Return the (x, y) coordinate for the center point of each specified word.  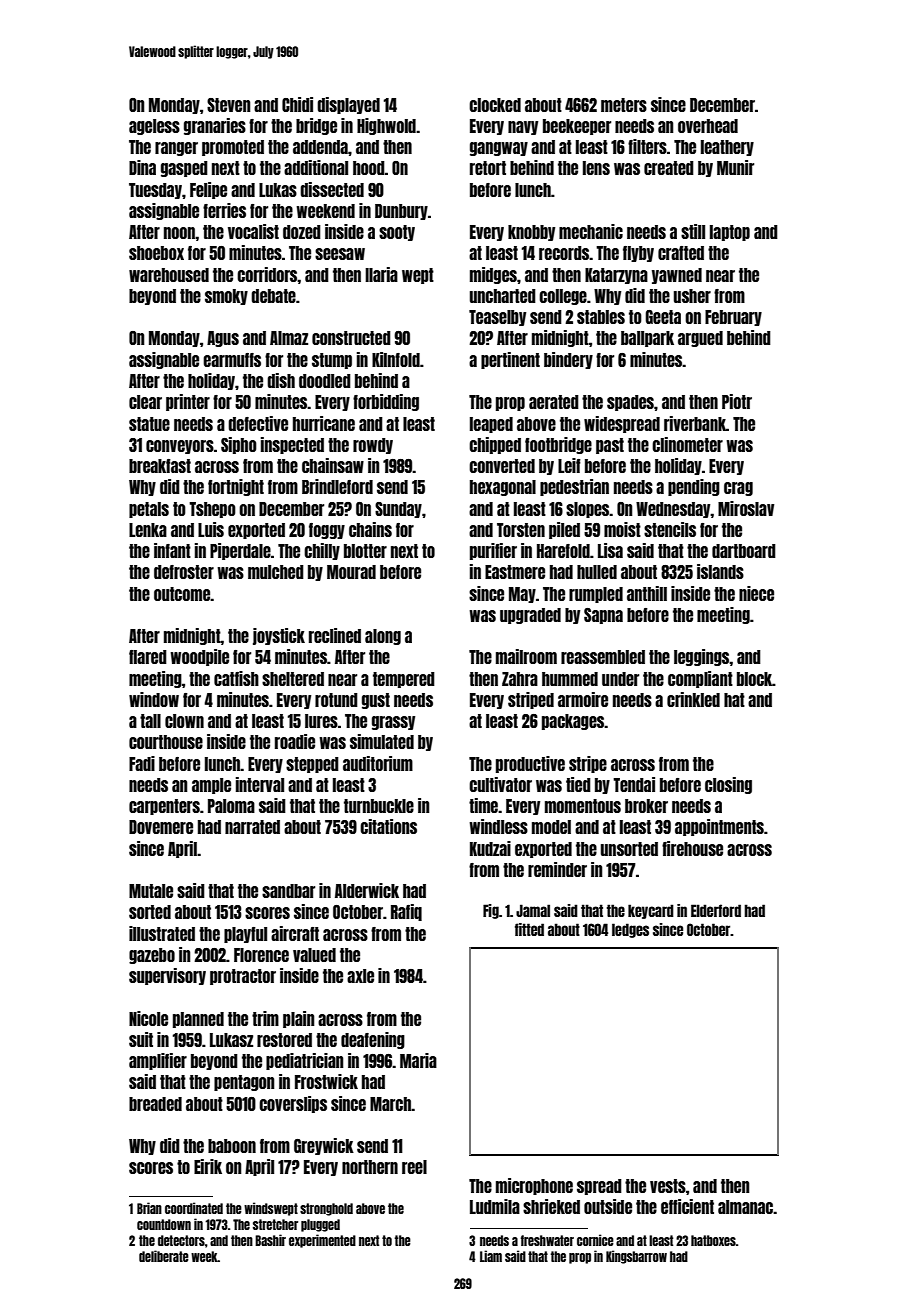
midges (493, 275)
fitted (529, 929)
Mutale (151, 891)
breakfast (160, 466)
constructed (351, 338)
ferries (224, 210)
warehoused (169, 275)
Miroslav (746, 508)
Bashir (270, 1240)
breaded (155, 1104)
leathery (727, 148)
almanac (745, 1207)
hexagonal (503, 488)
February (733, 318)
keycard (651, 911)
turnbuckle (379, 806)
